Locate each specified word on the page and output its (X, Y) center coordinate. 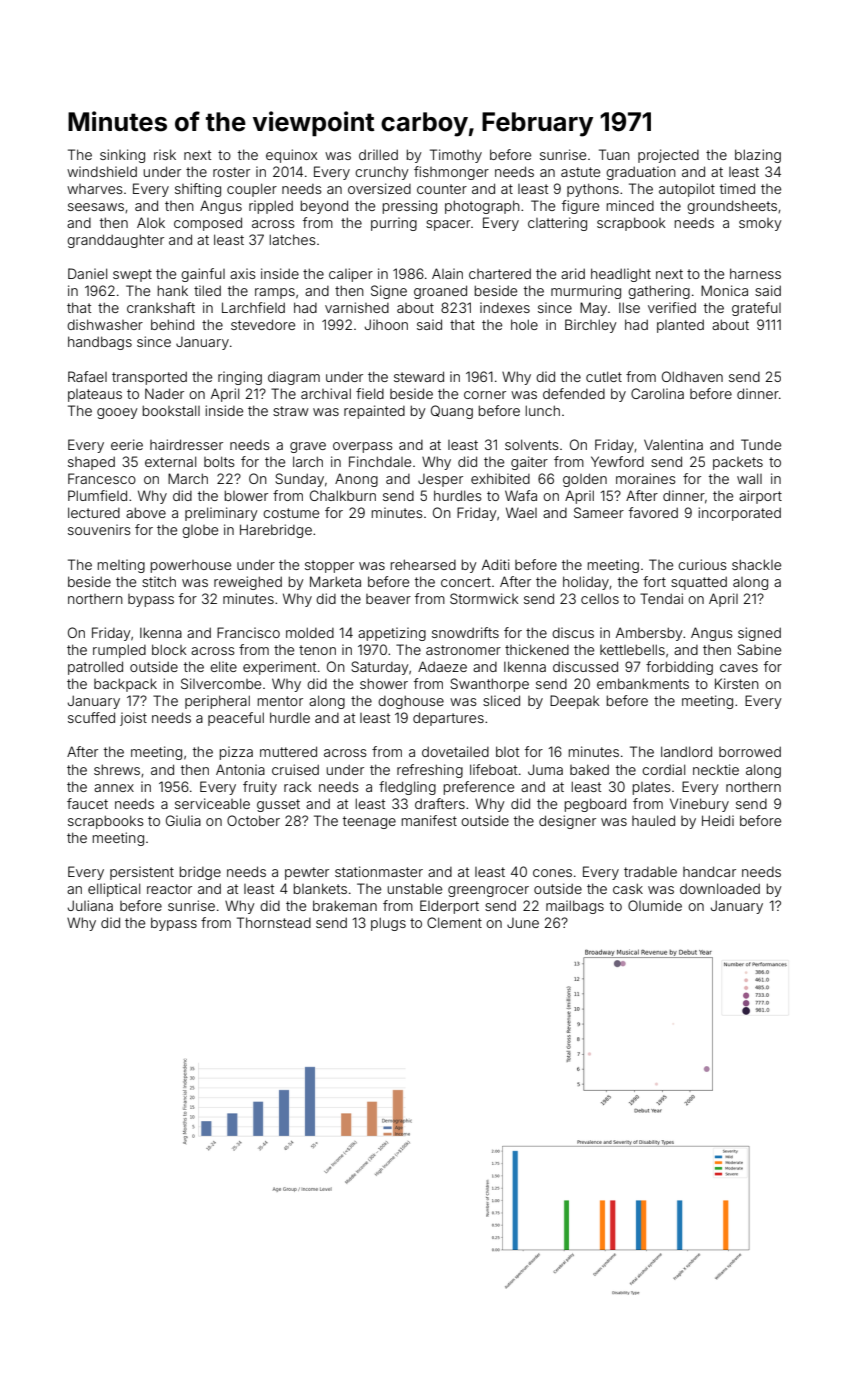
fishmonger (451, 173)
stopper (329, 566)
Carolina (657, 393)
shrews (117, 769)
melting (121, 566)
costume (291, 513)
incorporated (740, 514)
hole (524, 324)
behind (172, 324)
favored (653, 512)
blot (507, 751)
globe (200, 531)
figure (580, 207)
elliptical (114, 890)
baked (589, 769)
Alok (151, 222)
